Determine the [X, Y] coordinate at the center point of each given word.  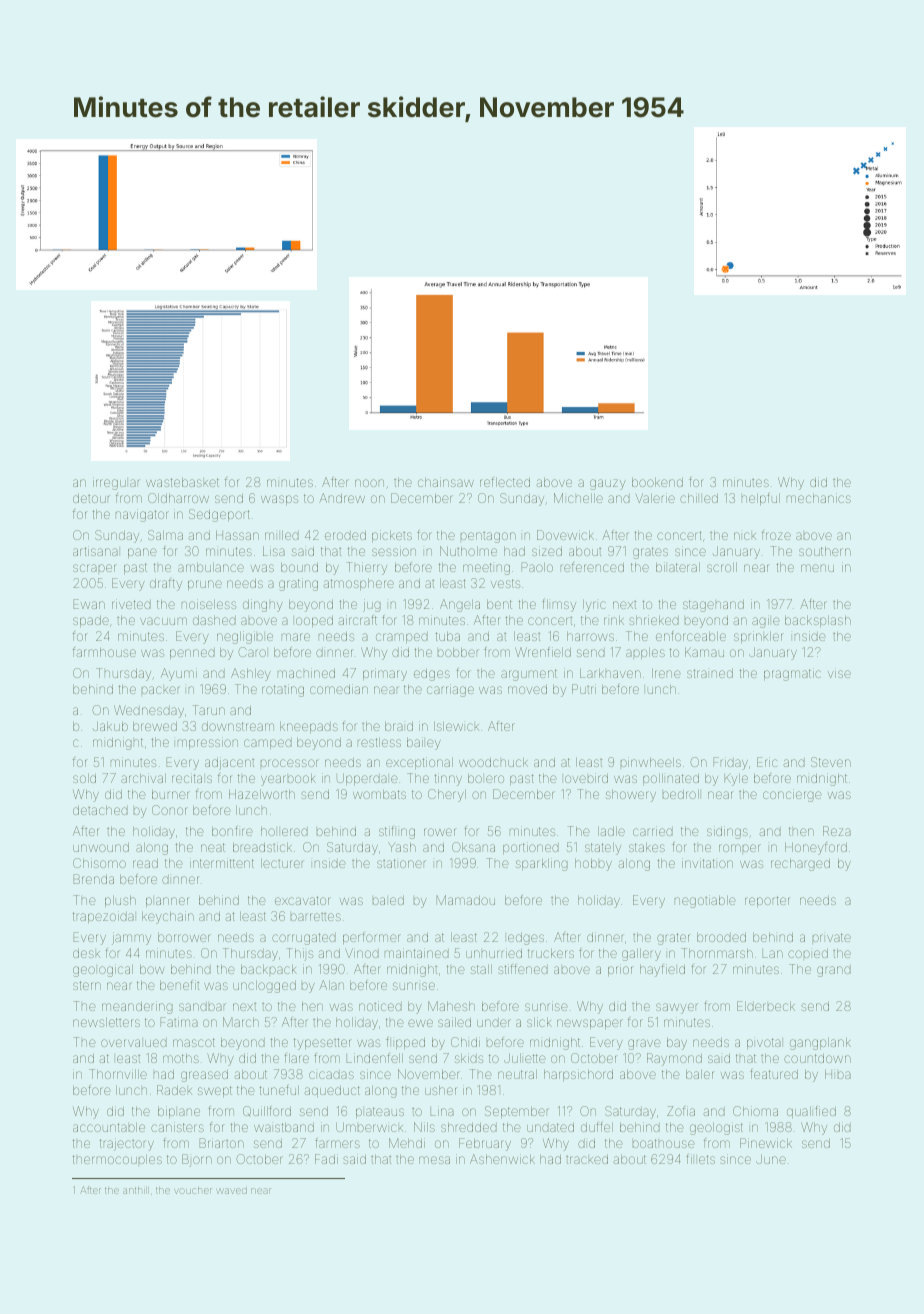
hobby [593, 865]
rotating [283, 690]
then [801, 831]
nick [745, 536]
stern [87, 985]
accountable [109, 1127]
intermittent [222, 863]
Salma [165, 535]
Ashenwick [502, 1159]
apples [645, 653]
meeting [486, 569]
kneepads [309, 727]
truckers [551, 953]
